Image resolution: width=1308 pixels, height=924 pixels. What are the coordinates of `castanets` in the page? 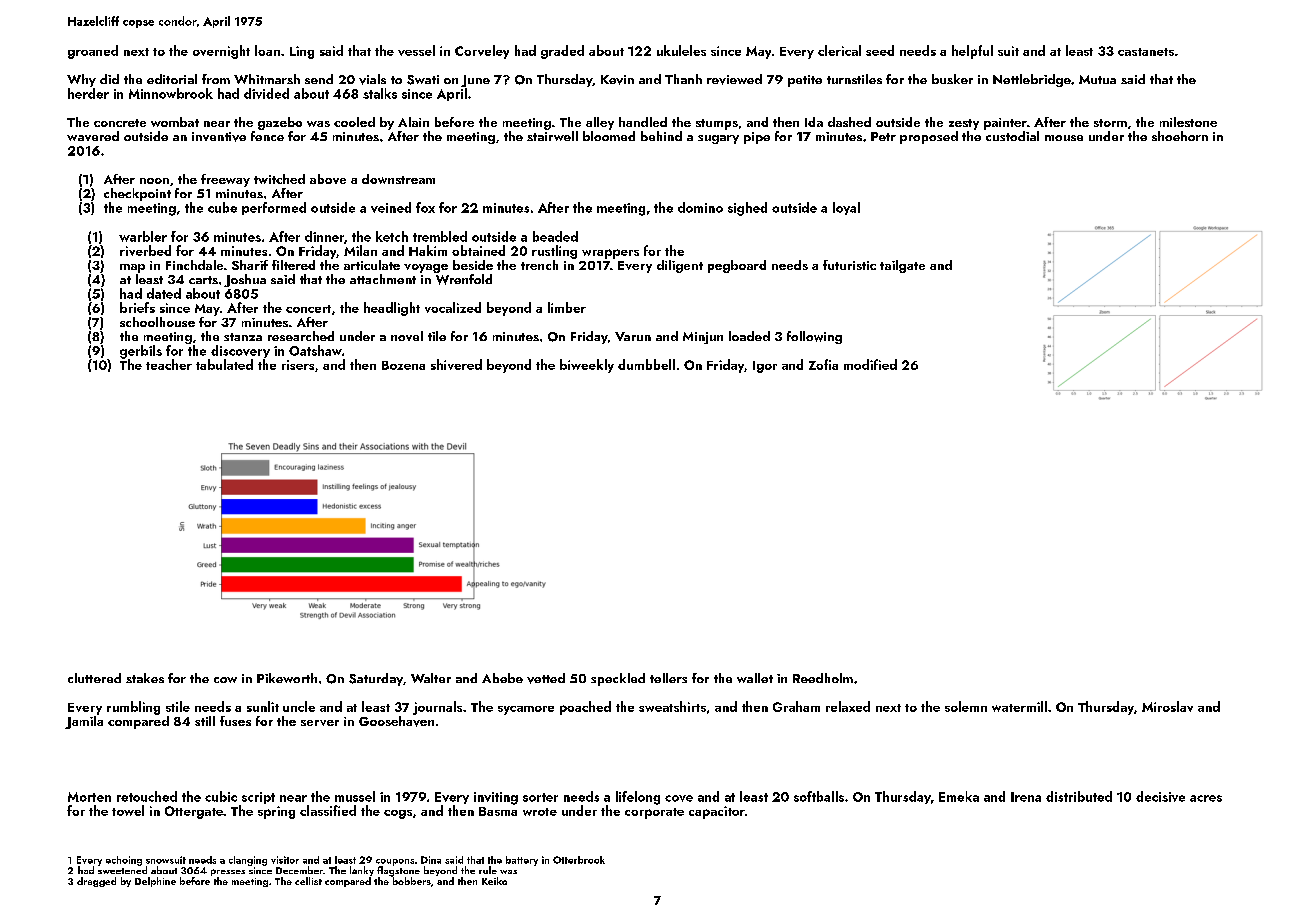 It's located at (1146, 52).
